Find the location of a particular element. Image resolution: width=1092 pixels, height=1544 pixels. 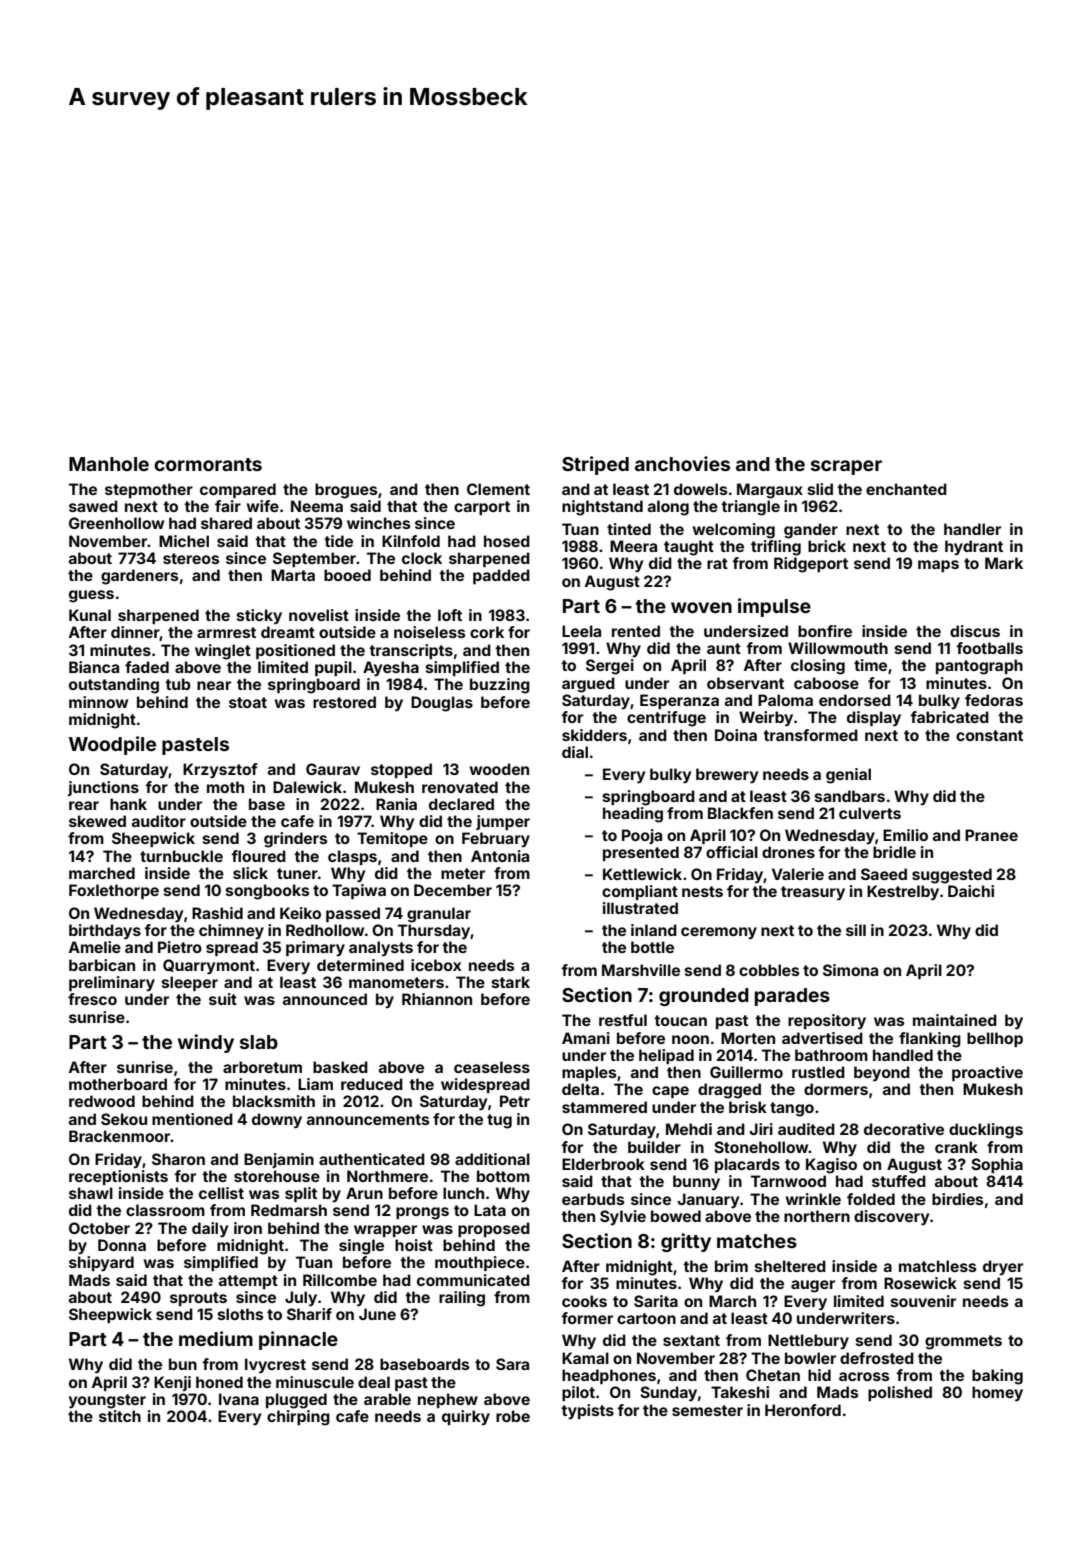

Ivycrest is located at coordinates (275, 1365).
